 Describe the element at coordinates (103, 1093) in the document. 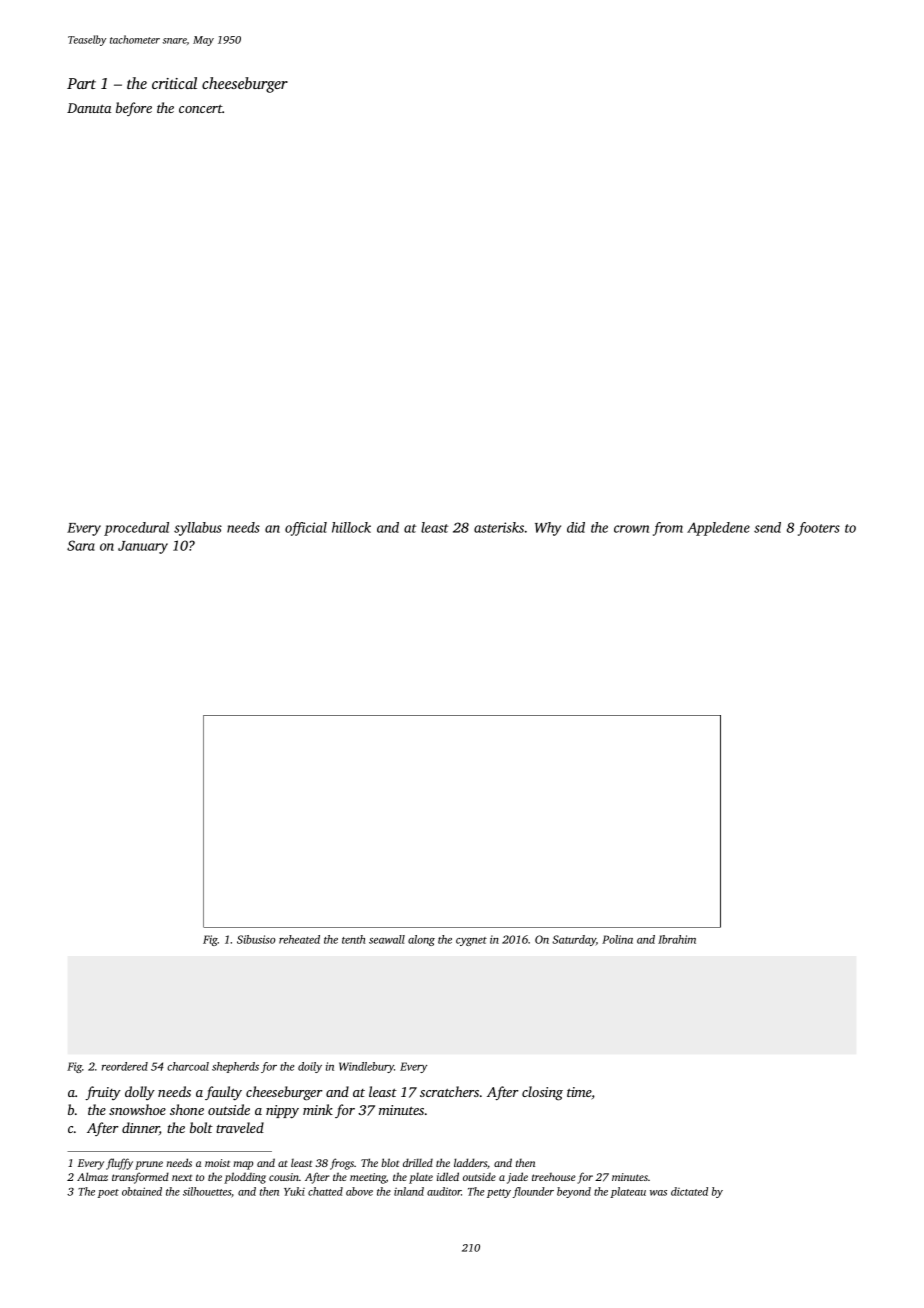

I see `fruity` at that location.
